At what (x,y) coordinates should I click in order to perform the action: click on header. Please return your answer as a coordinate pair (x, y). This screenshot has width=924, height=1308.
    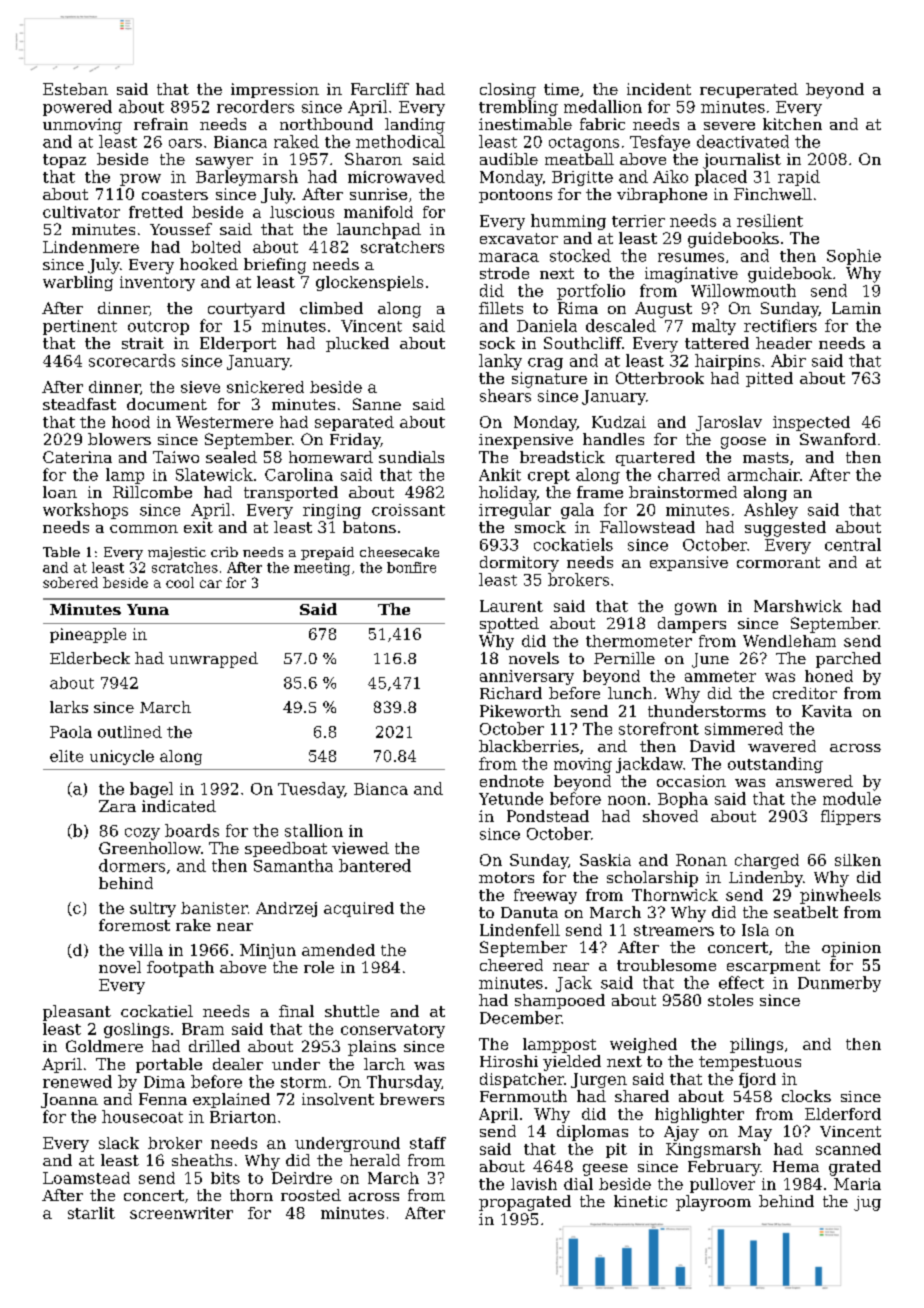
    Looking at the image, I should click on (784, 343).
